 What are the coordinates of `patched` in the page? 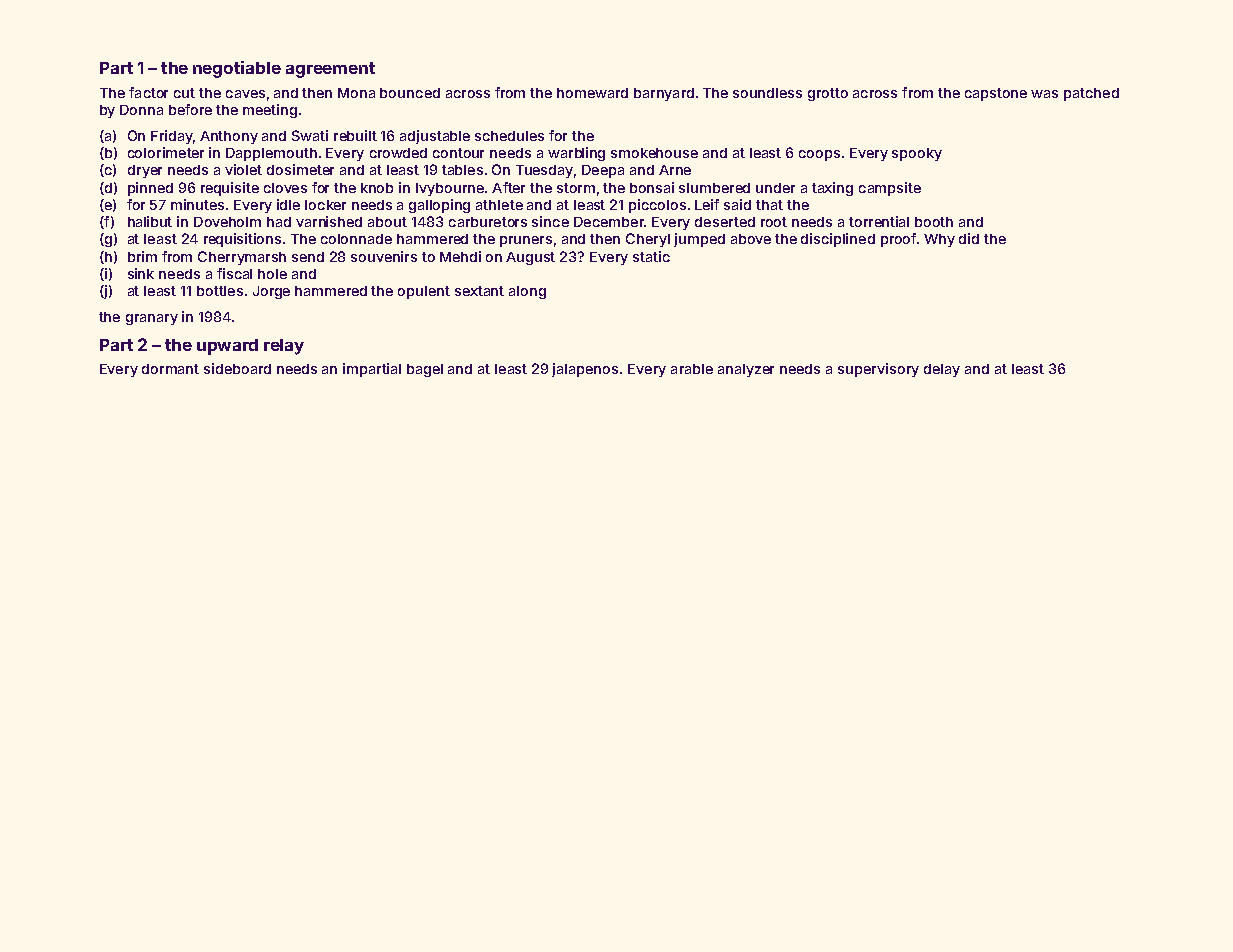 It's located at (1091, 94).
